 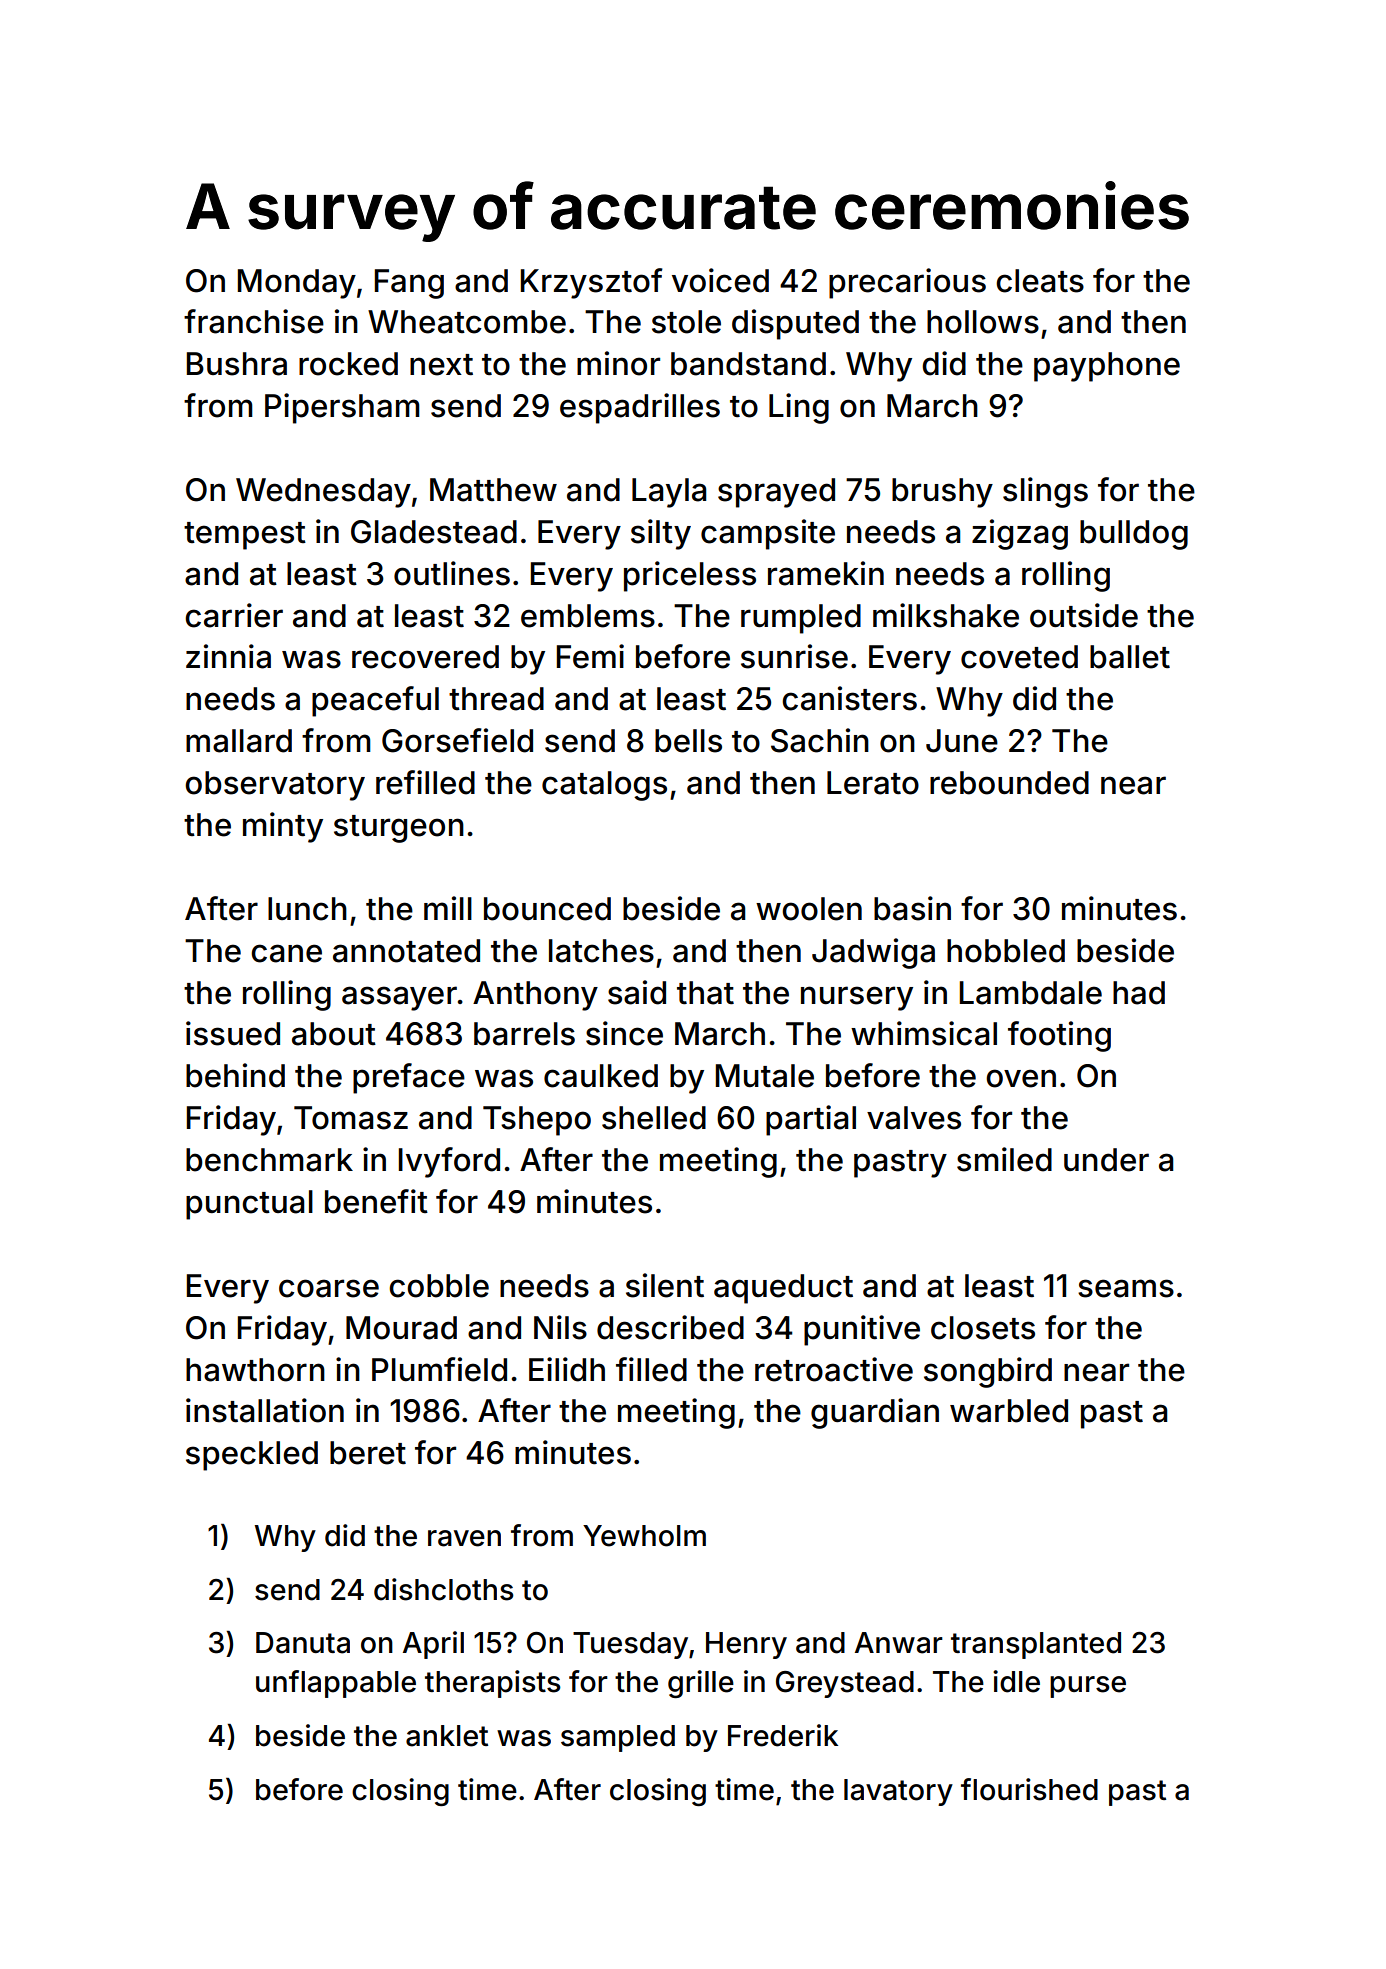 What do you see at coordinates (448, 908) in the screenshot?
I see `mill` at bounding box center [448, 908].
